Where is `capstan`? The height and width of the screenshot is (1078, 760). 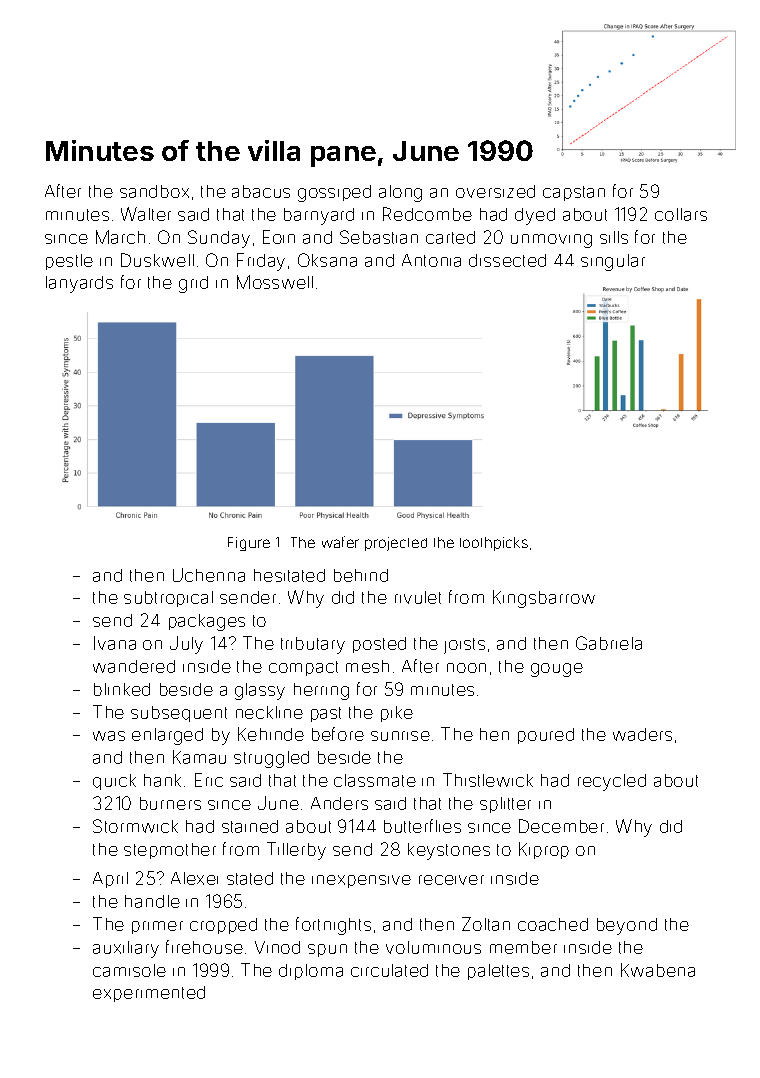 capstan is located at coordinates (574, 193).
